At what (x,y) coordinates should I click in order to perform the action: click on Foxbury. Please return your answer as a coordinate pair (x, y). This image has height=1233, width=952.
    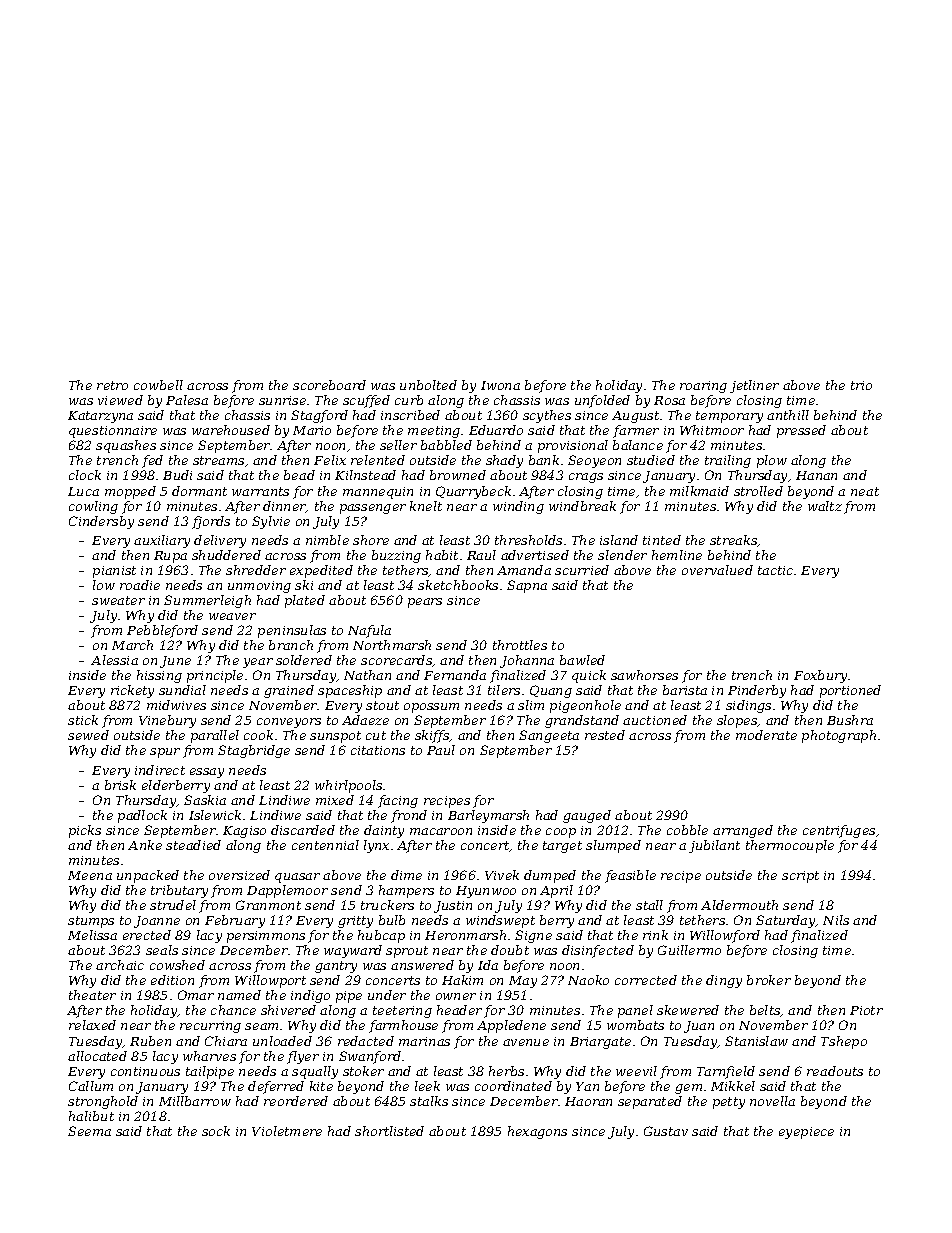
    Looking at the image, I should click on (821, 676).
